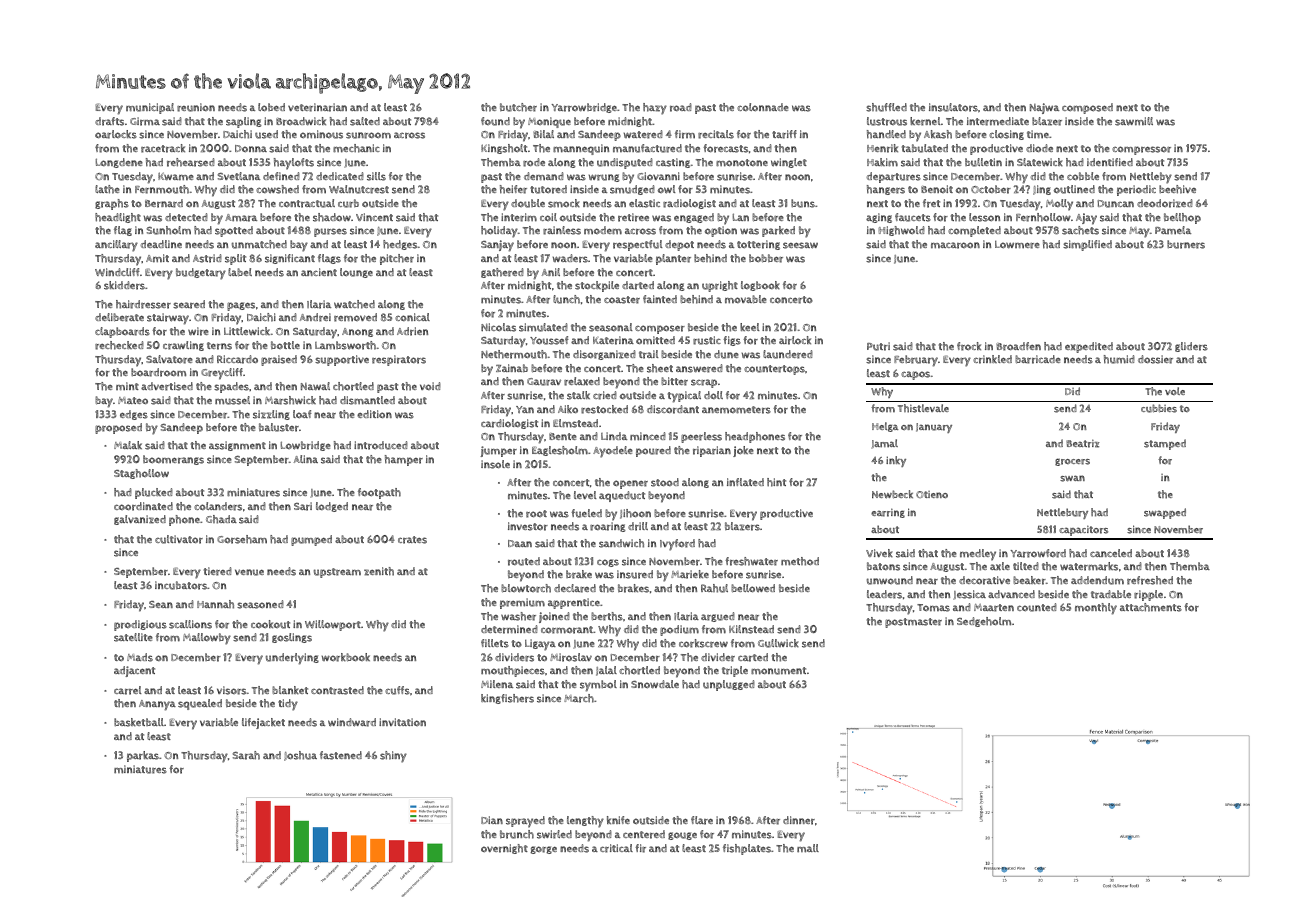 The width and height of the screenshot is (1308, 924). Describe the element at coordinates (393, 757) in the screenshot. I see `shiny` at that location.
